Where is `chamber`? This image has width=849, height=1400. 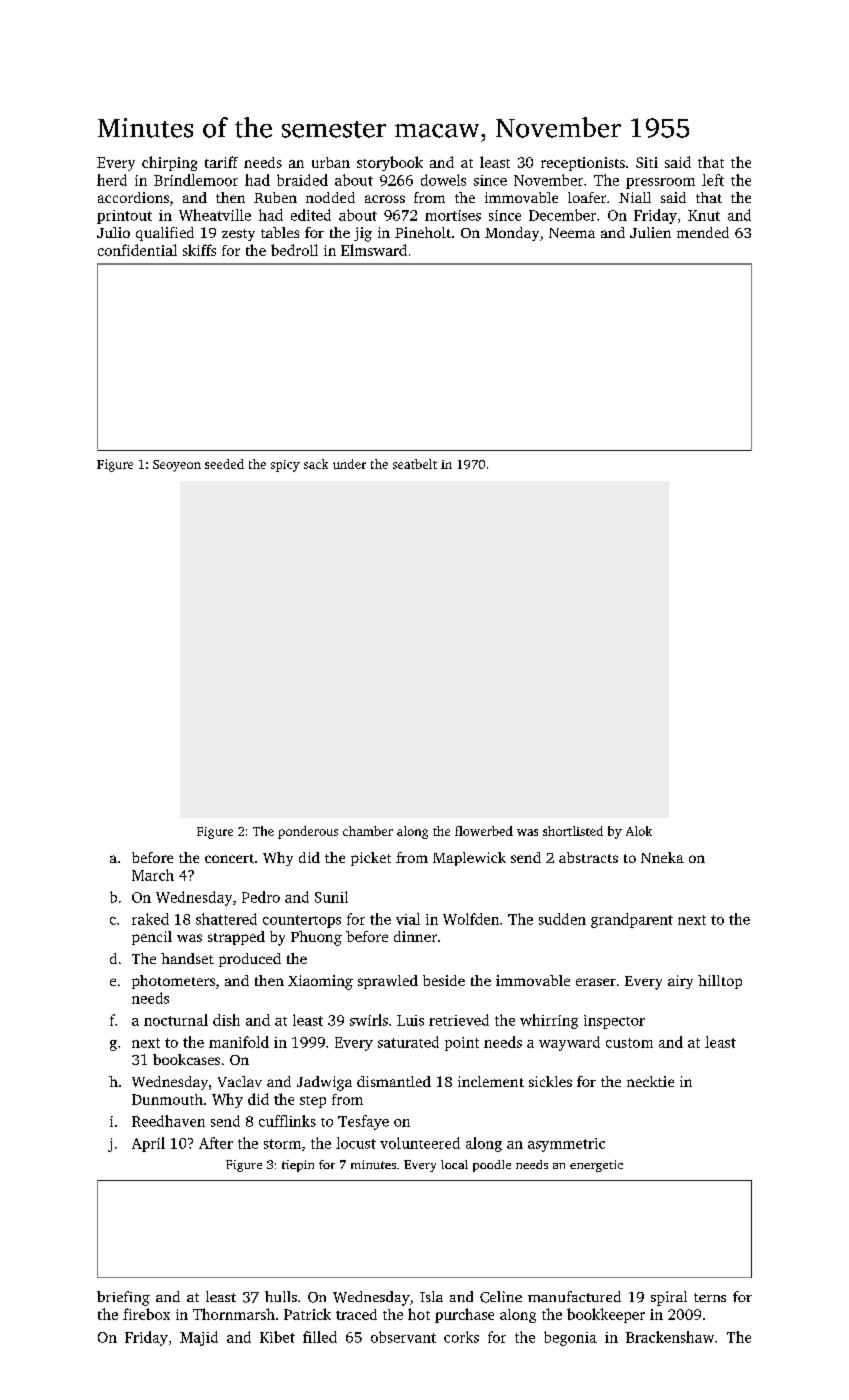 chamber is located at coordinates (368, 831).
